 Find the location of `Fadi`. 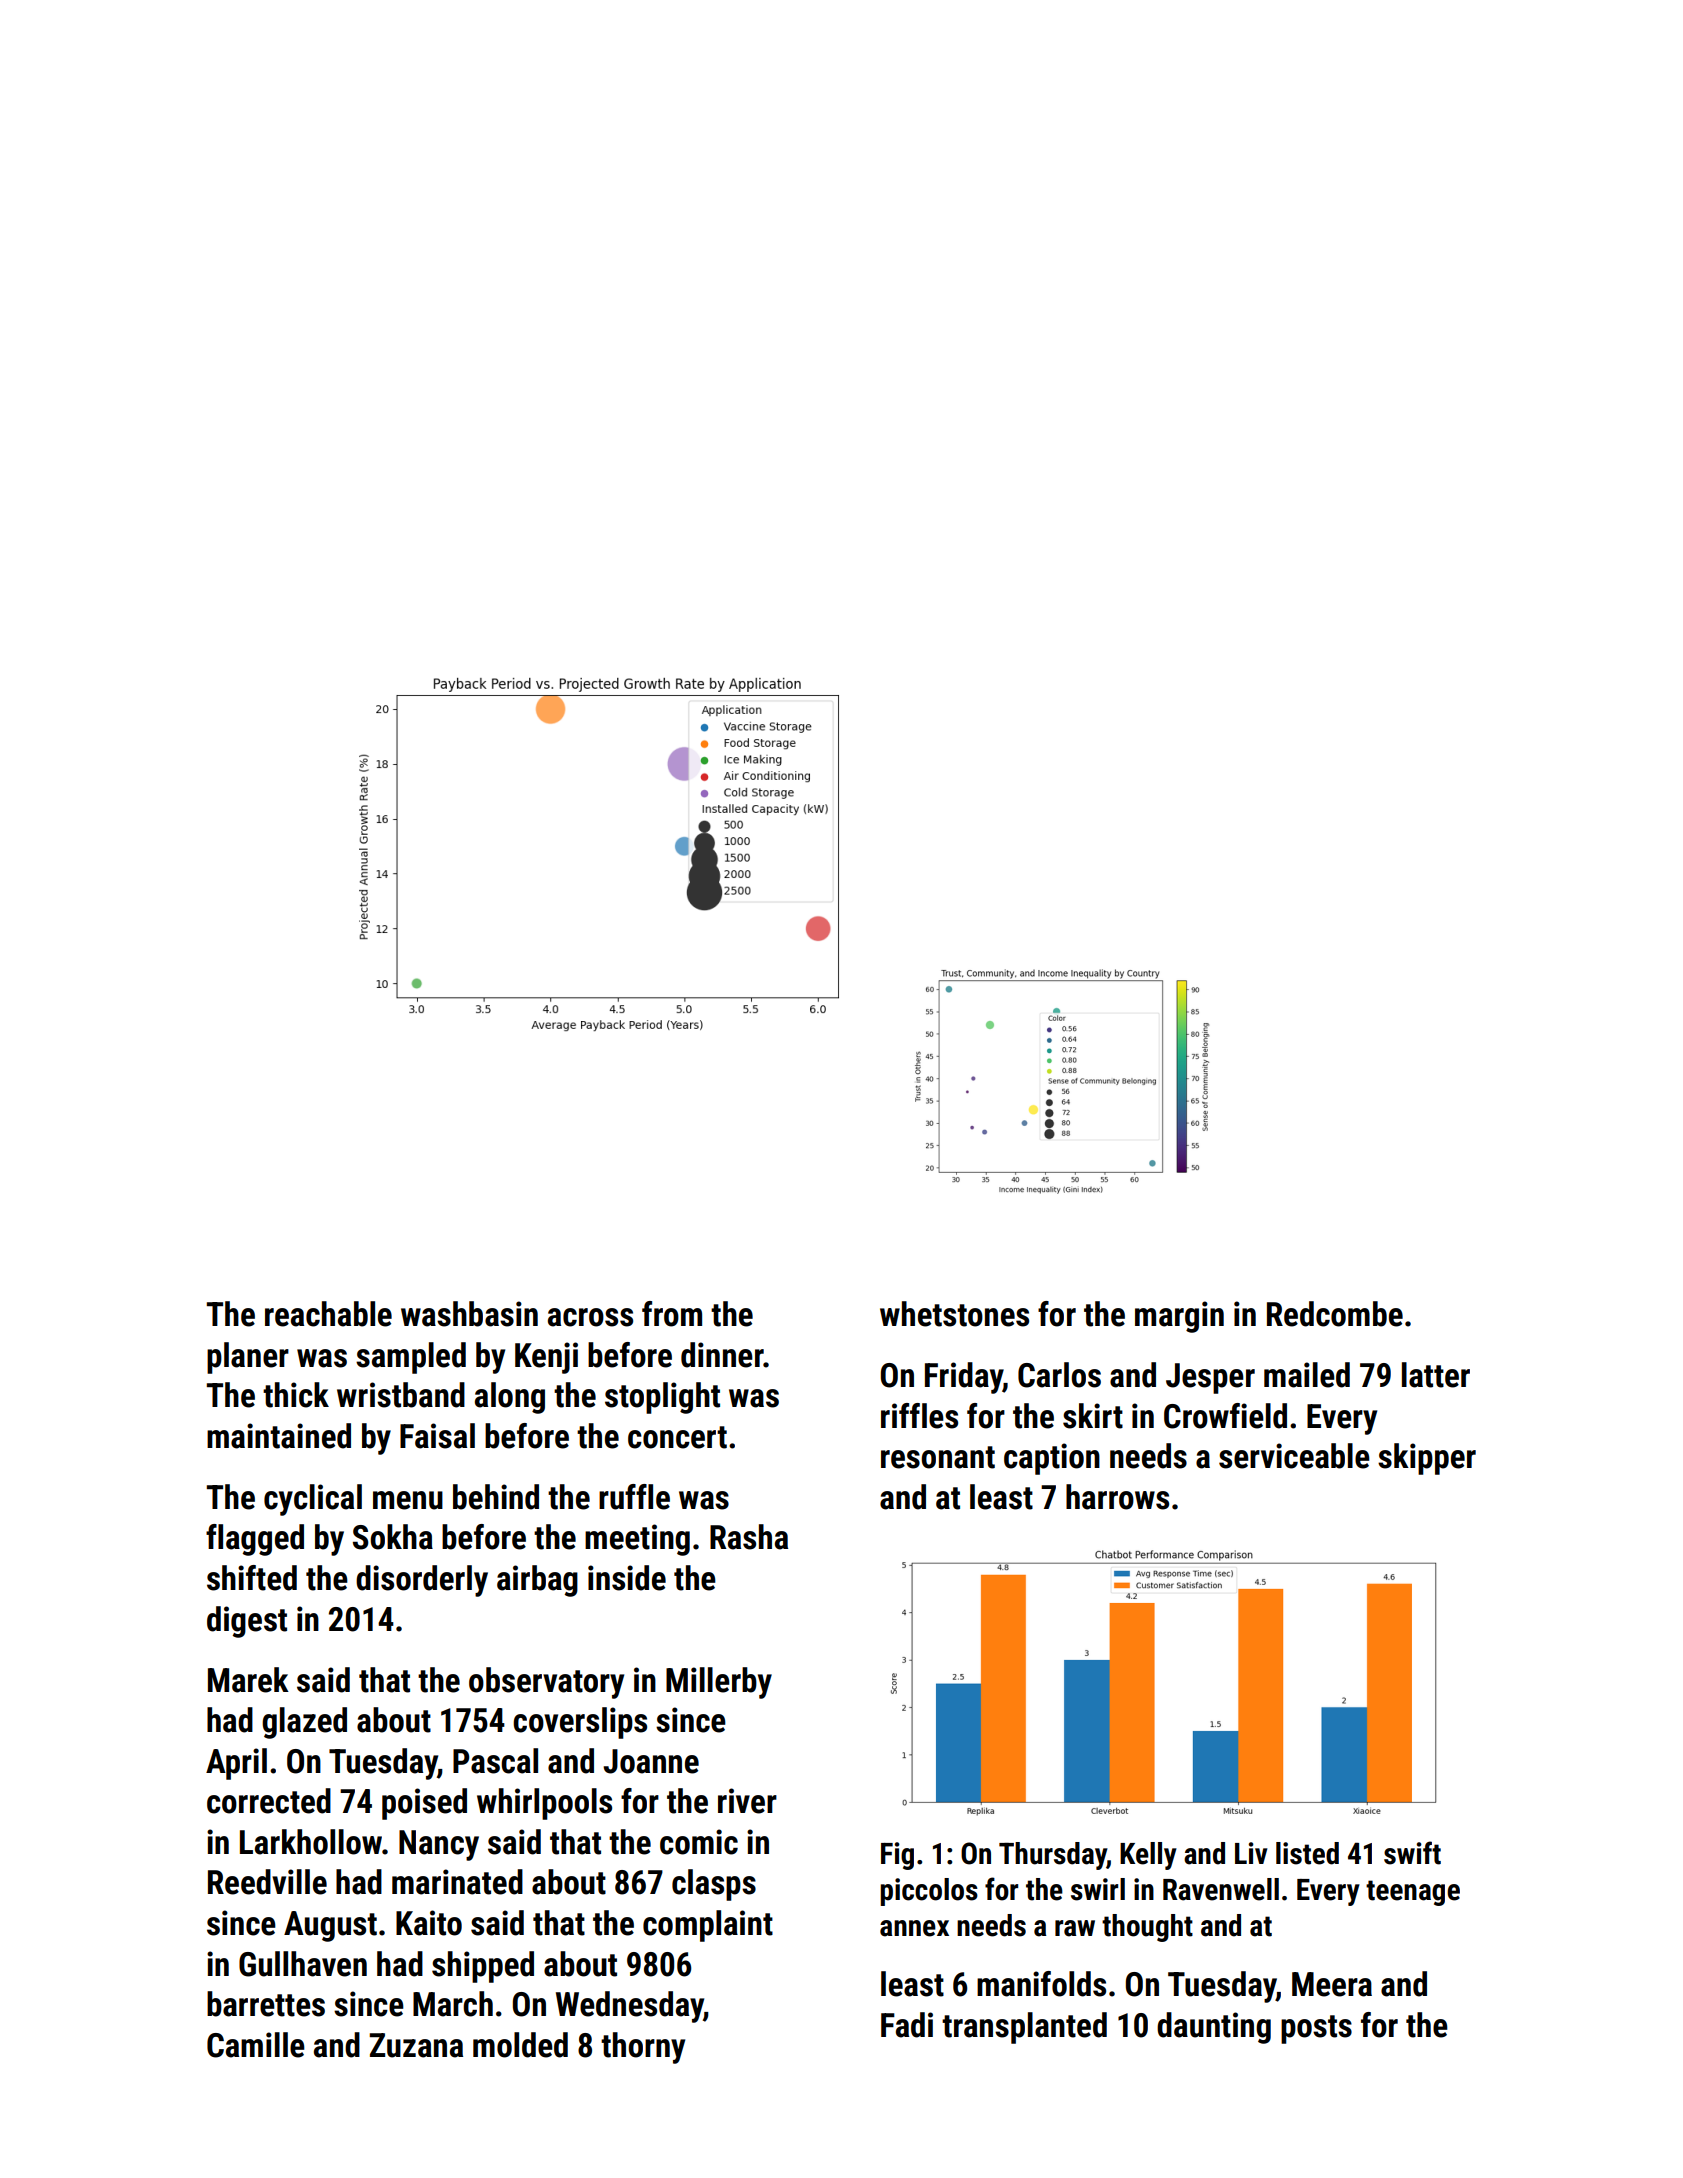

Fadi is located at coordinates (907, 2025).
